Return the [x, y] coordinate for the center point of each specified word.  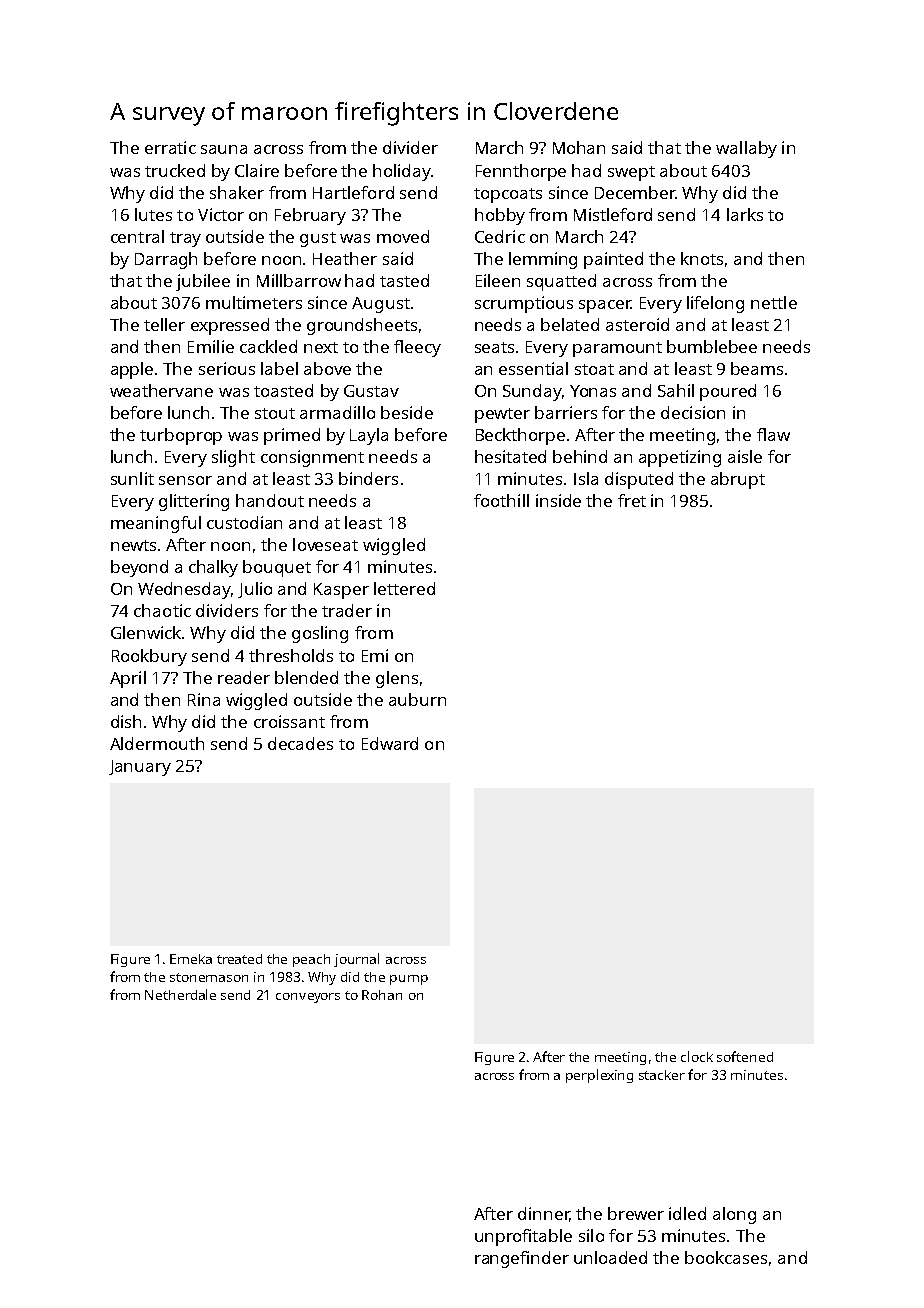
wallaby [746, 149]
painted [613, 260]
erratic [170, 147]
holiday [402, 172]
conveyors [308, 998]
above [327, 368]
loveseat [325, 544]
